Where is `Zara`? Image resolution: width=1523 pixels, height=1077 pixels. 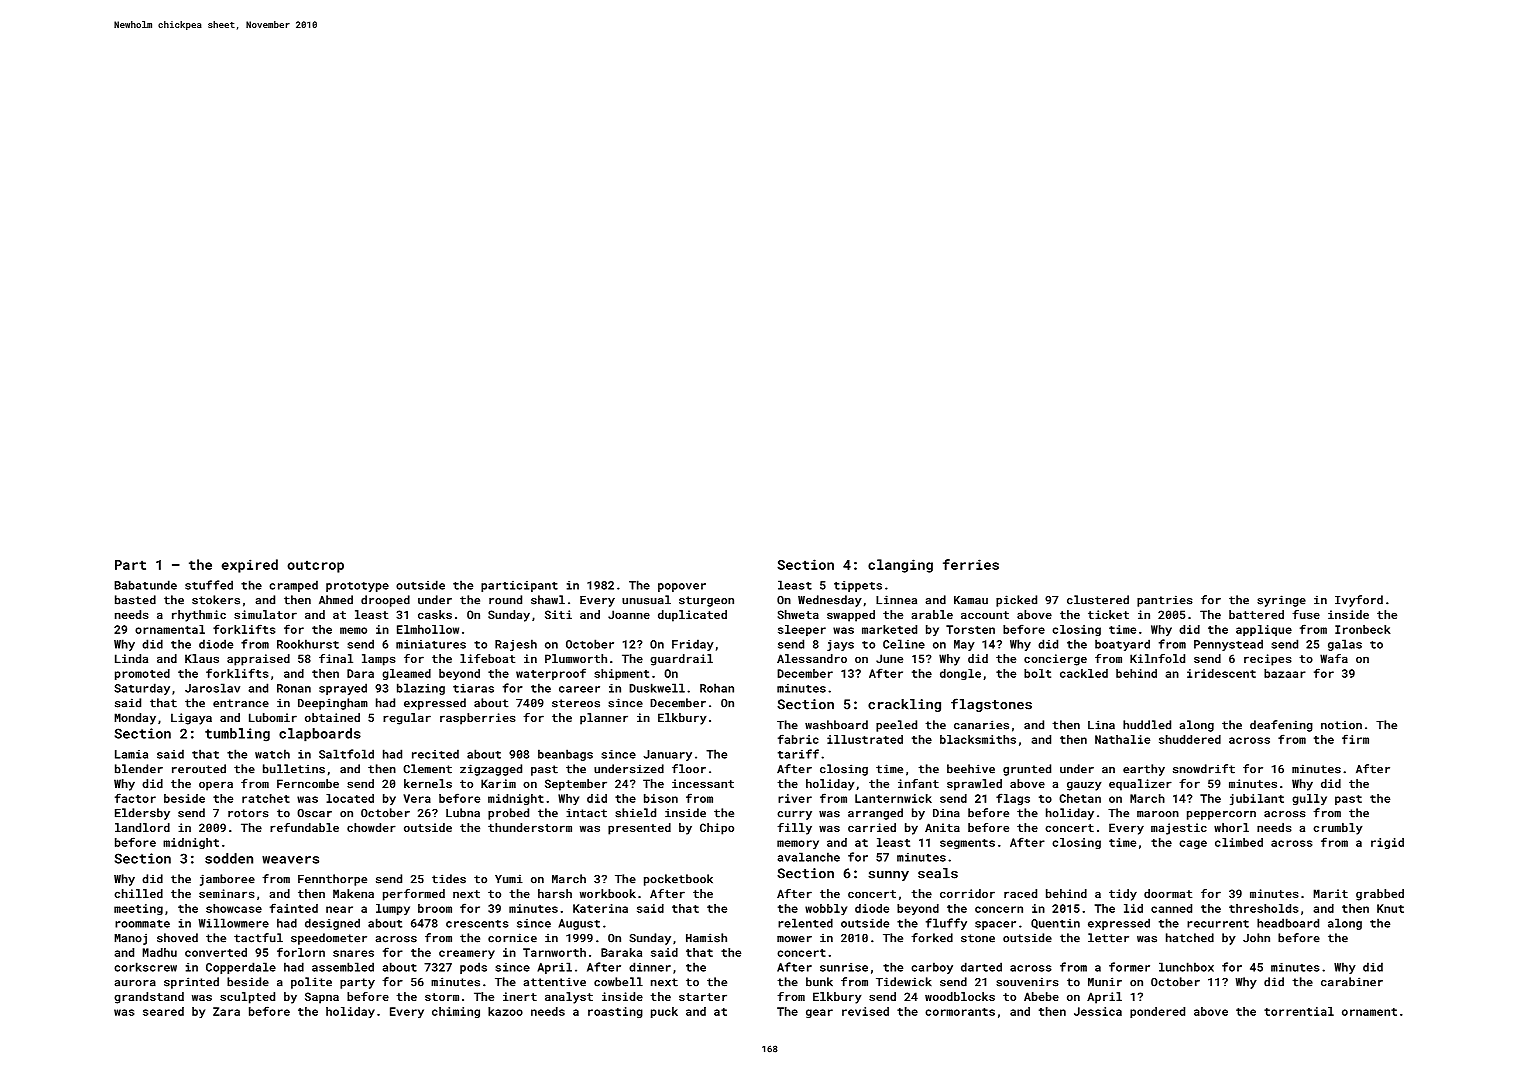
Zara is located at coordinates (226, 1011).
